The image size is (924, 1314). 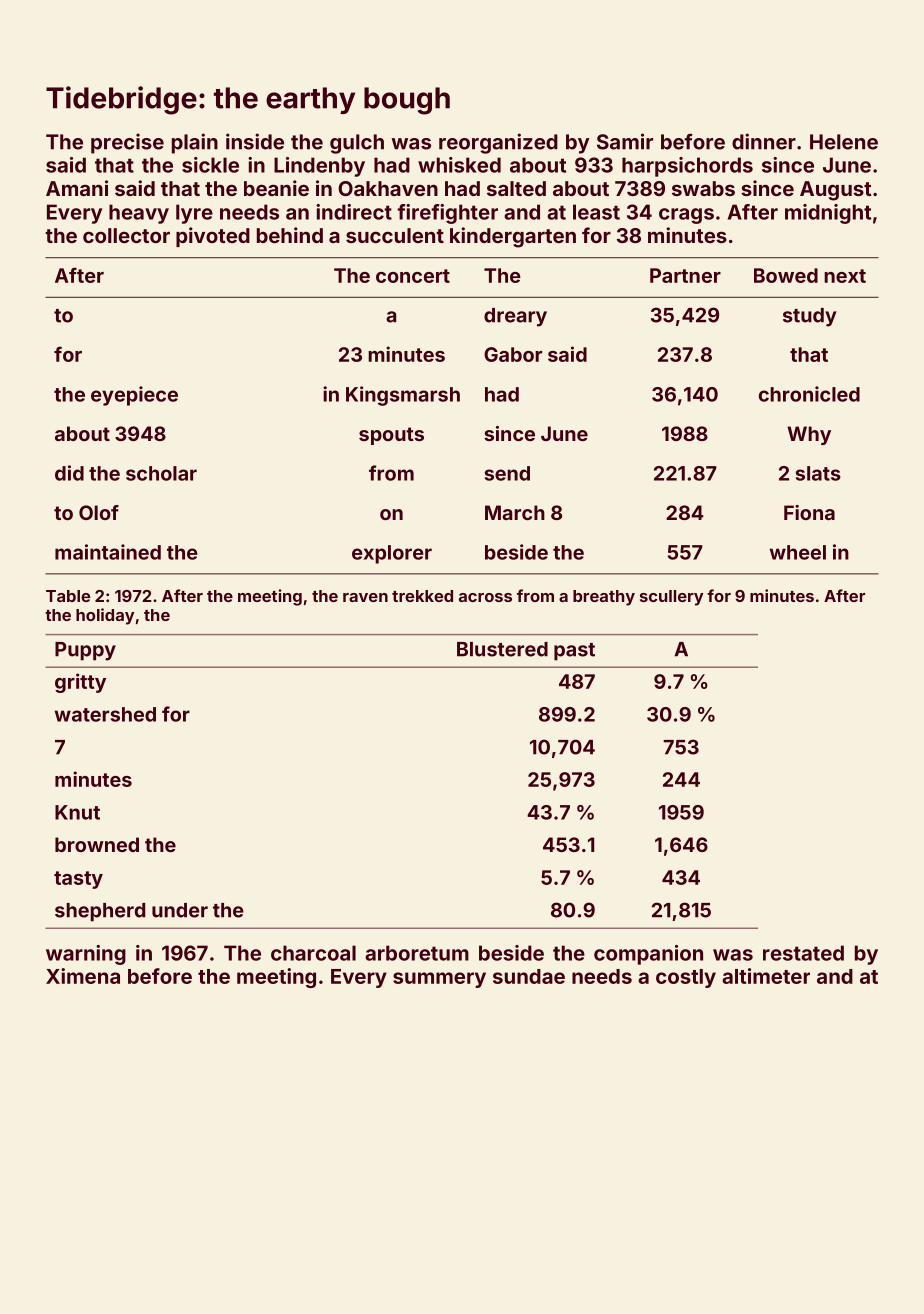 I want to click on Partner, so click(x=685, y=275).
